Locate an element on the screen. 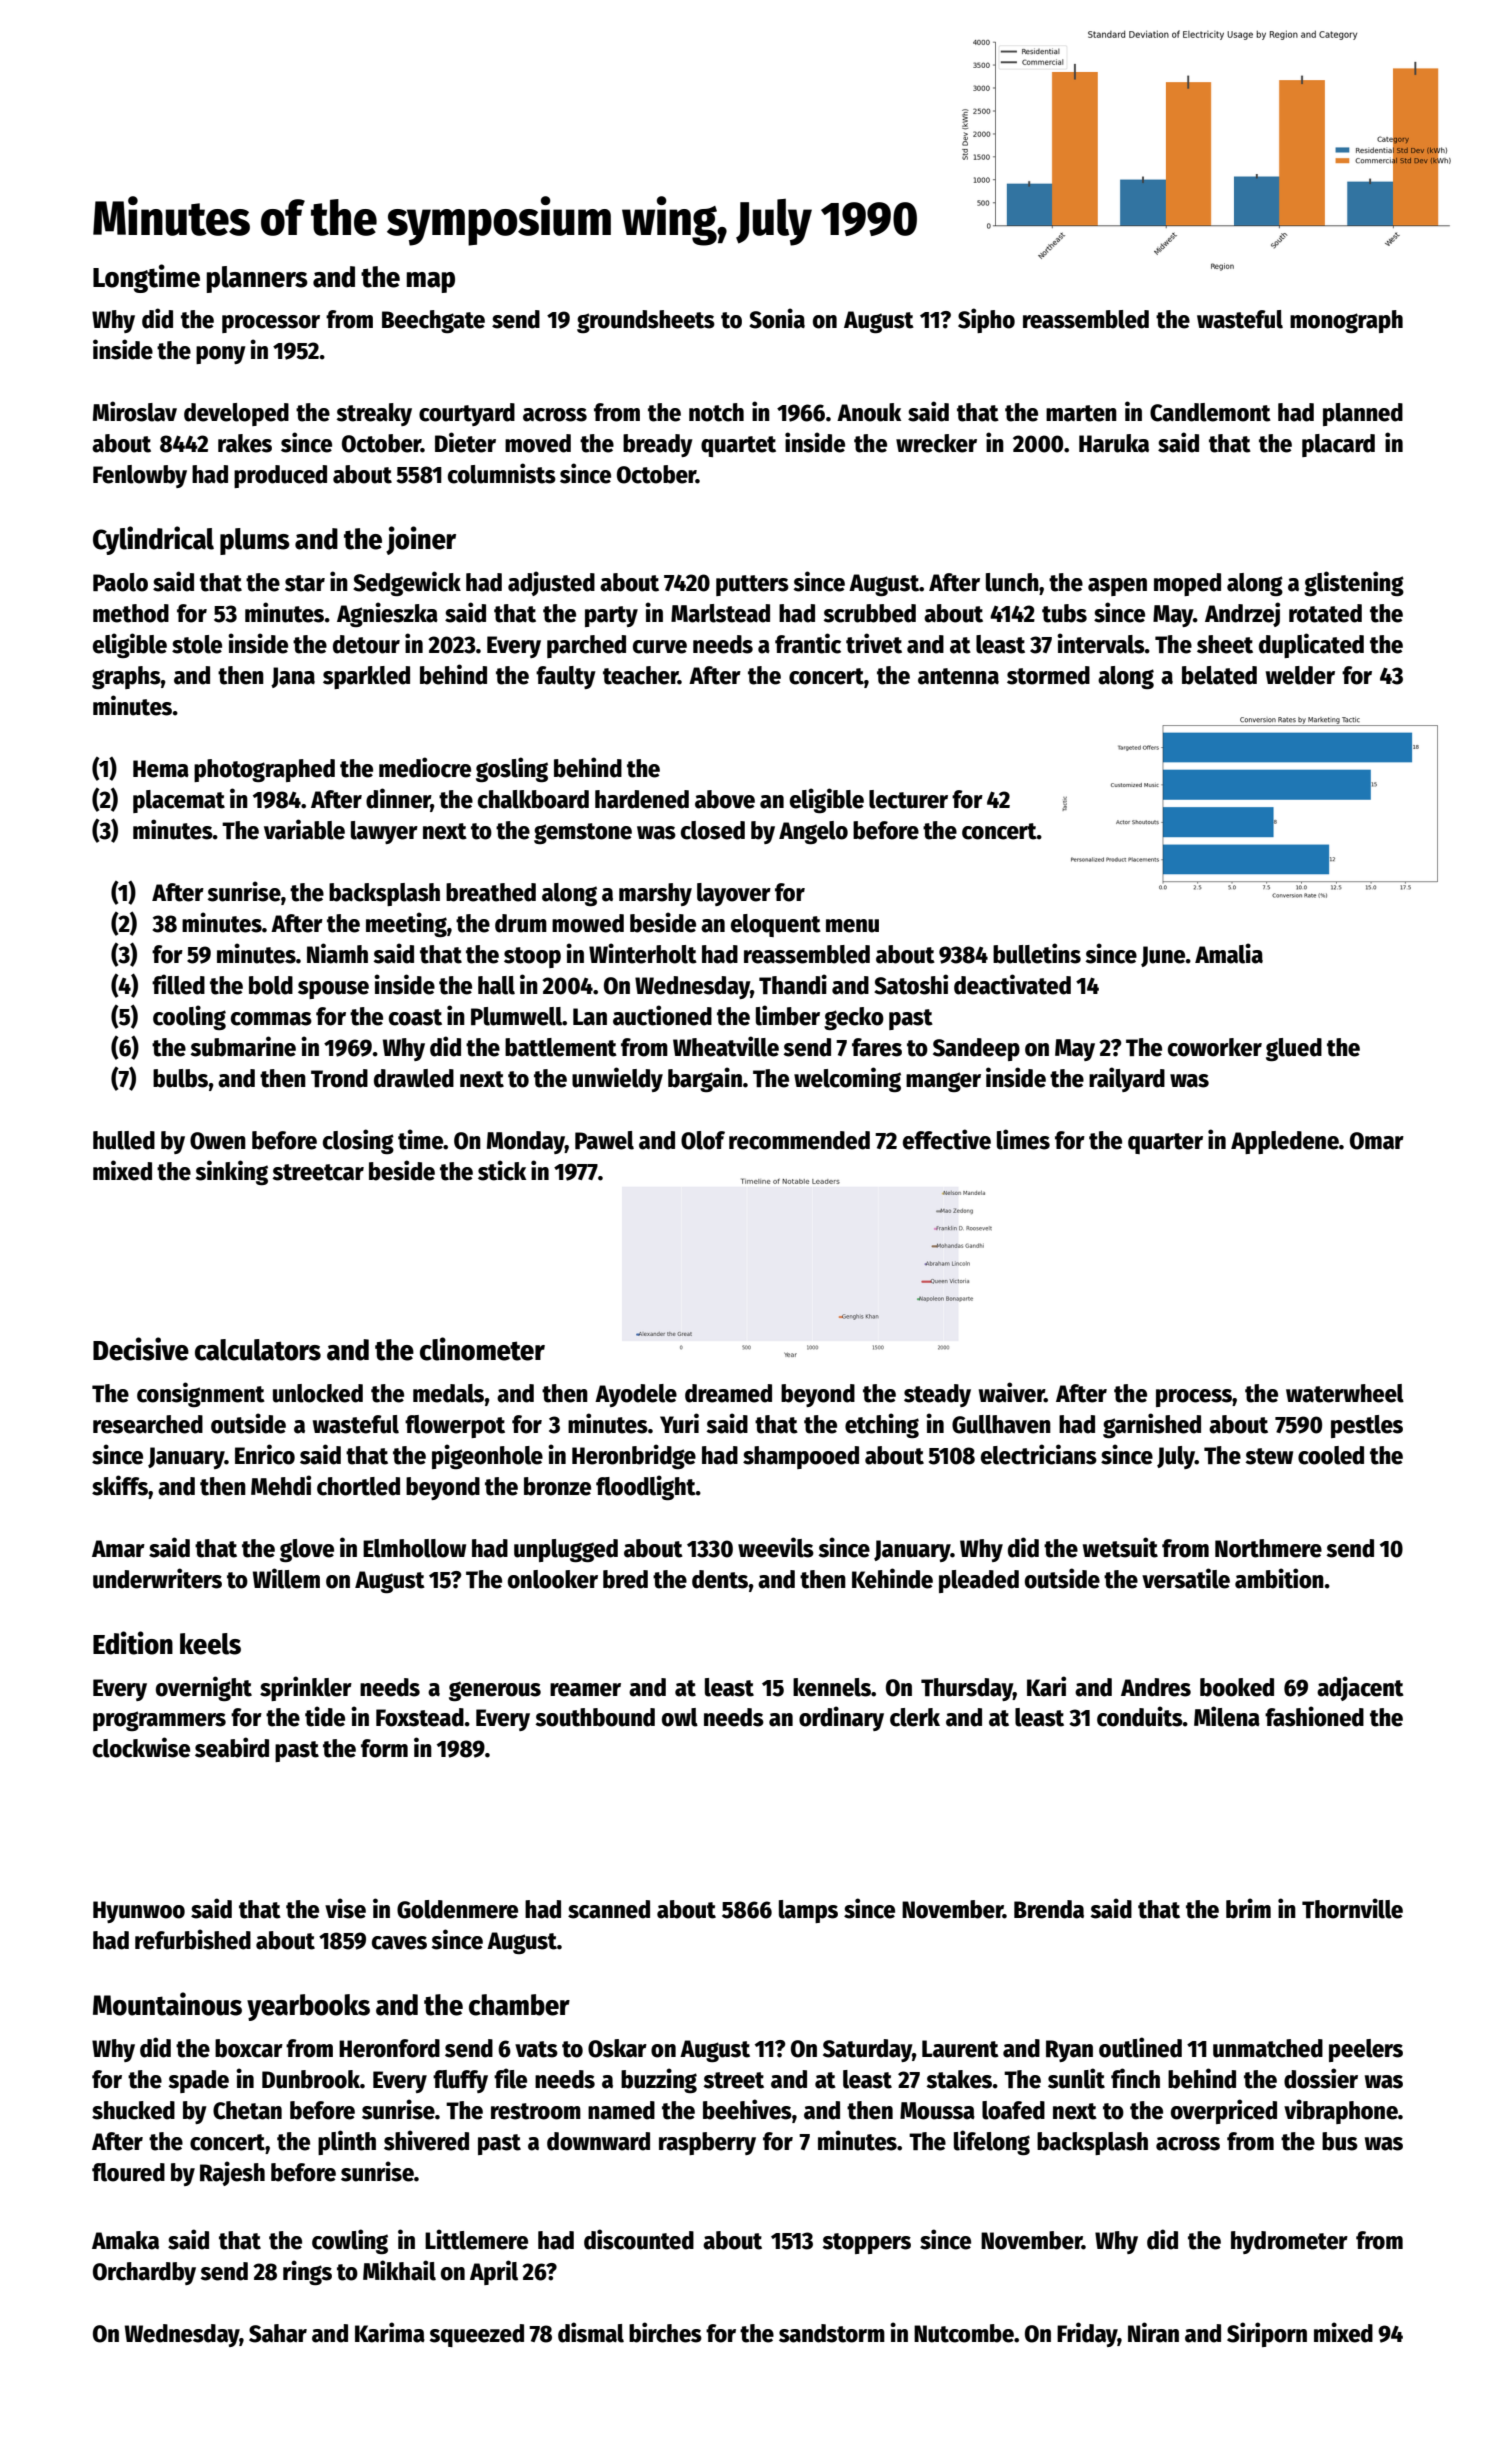 This screenshot has width=1496, height=2464. stick is located at coordinates (502, 1170).
